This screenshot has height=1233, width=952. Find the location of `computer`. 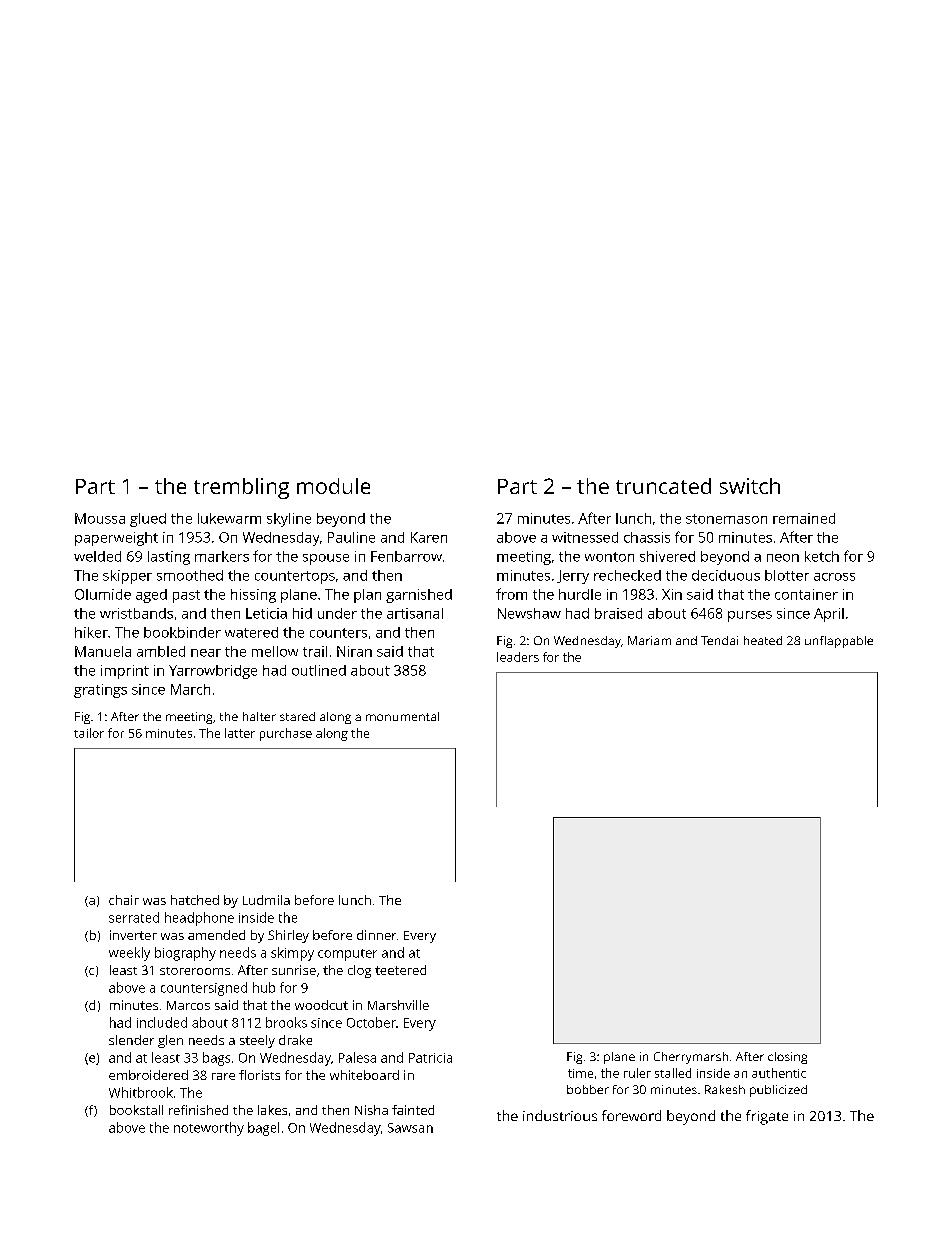

computer is located at coordinates (347, 955).
